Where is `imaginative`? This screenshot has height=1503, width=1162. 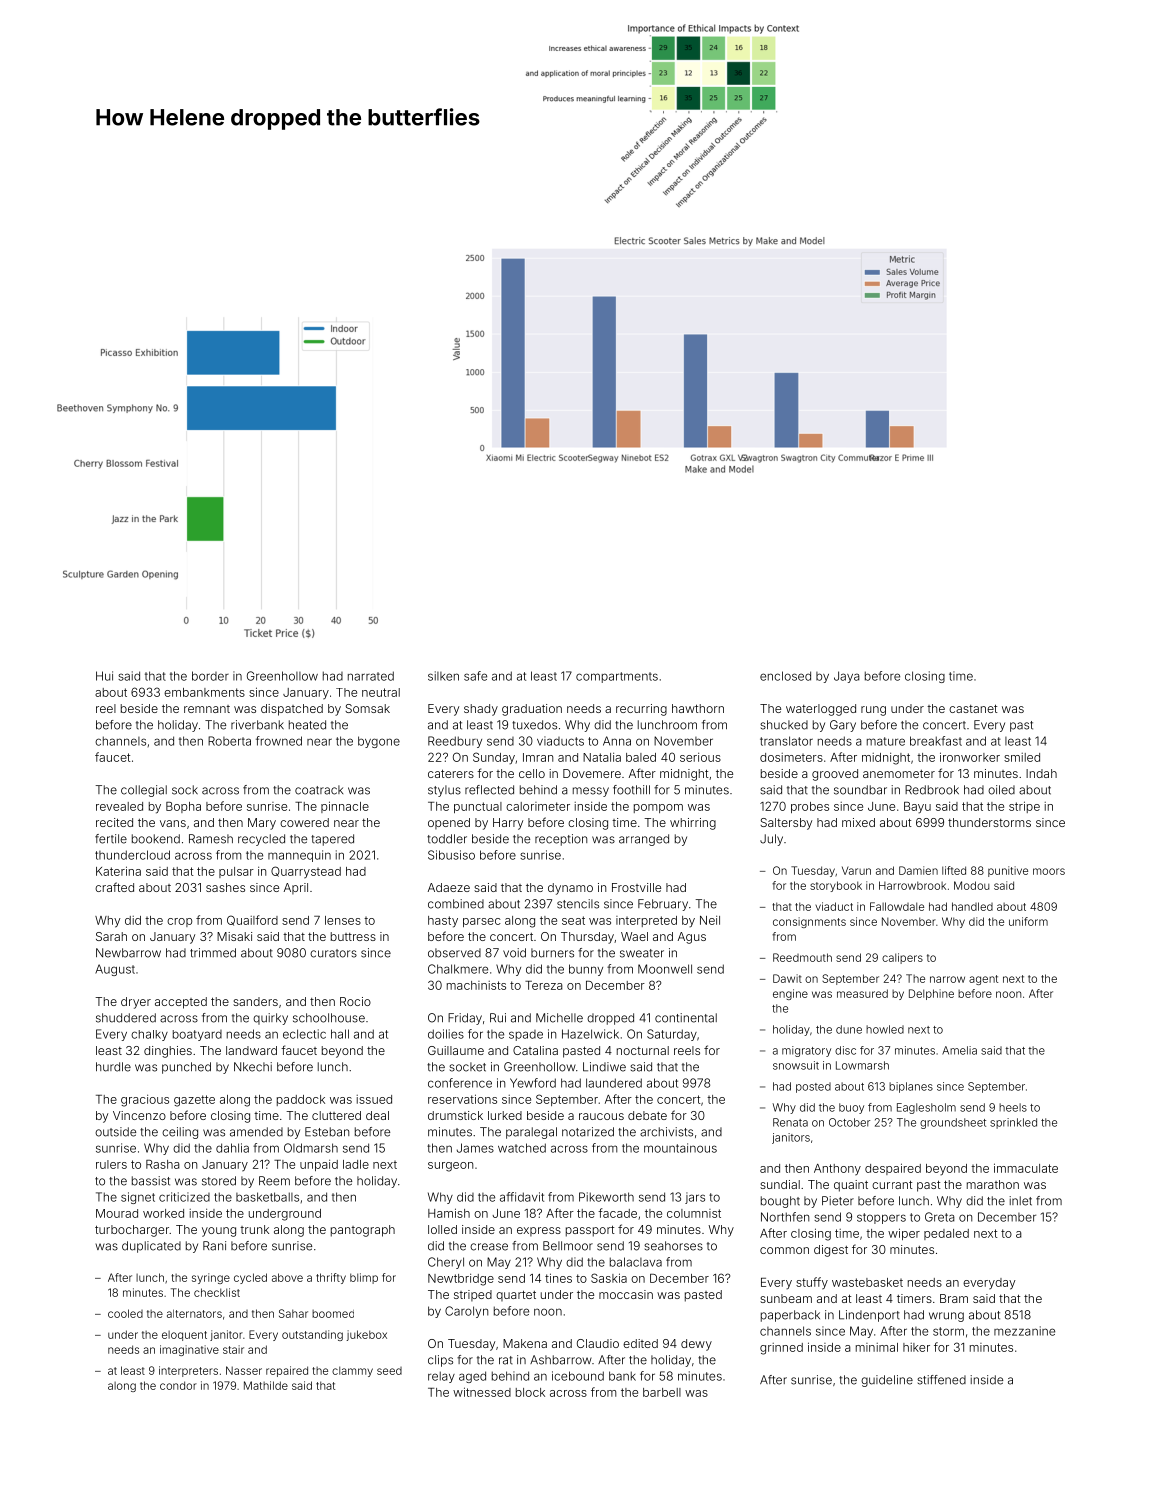 imaginative is located at coordinates (189, 1350).
